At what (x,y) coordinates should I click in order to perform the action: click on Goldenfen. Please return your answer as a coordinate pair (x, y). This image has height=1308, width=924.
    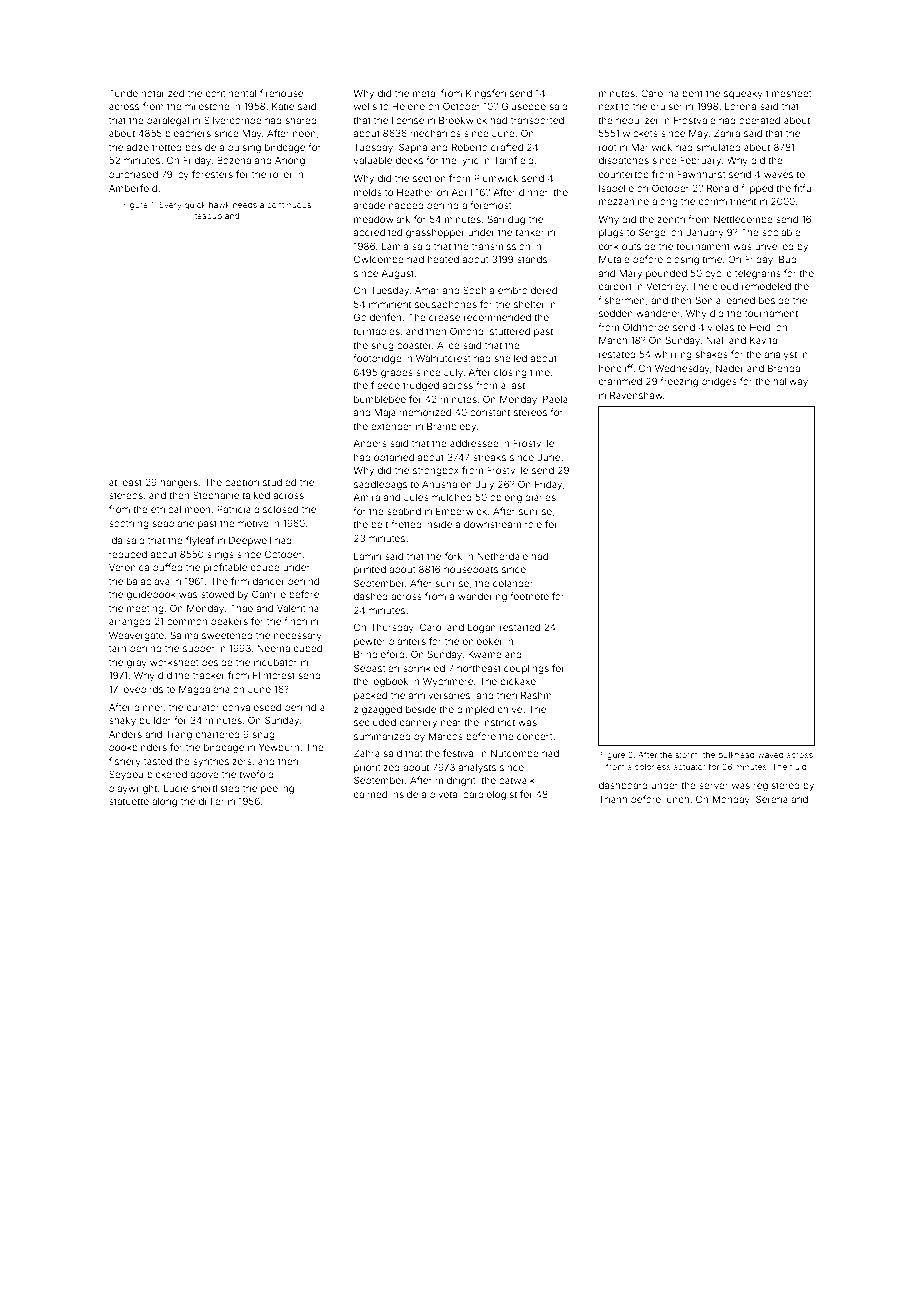
    Looking at the image, I should click on (377, 317).
